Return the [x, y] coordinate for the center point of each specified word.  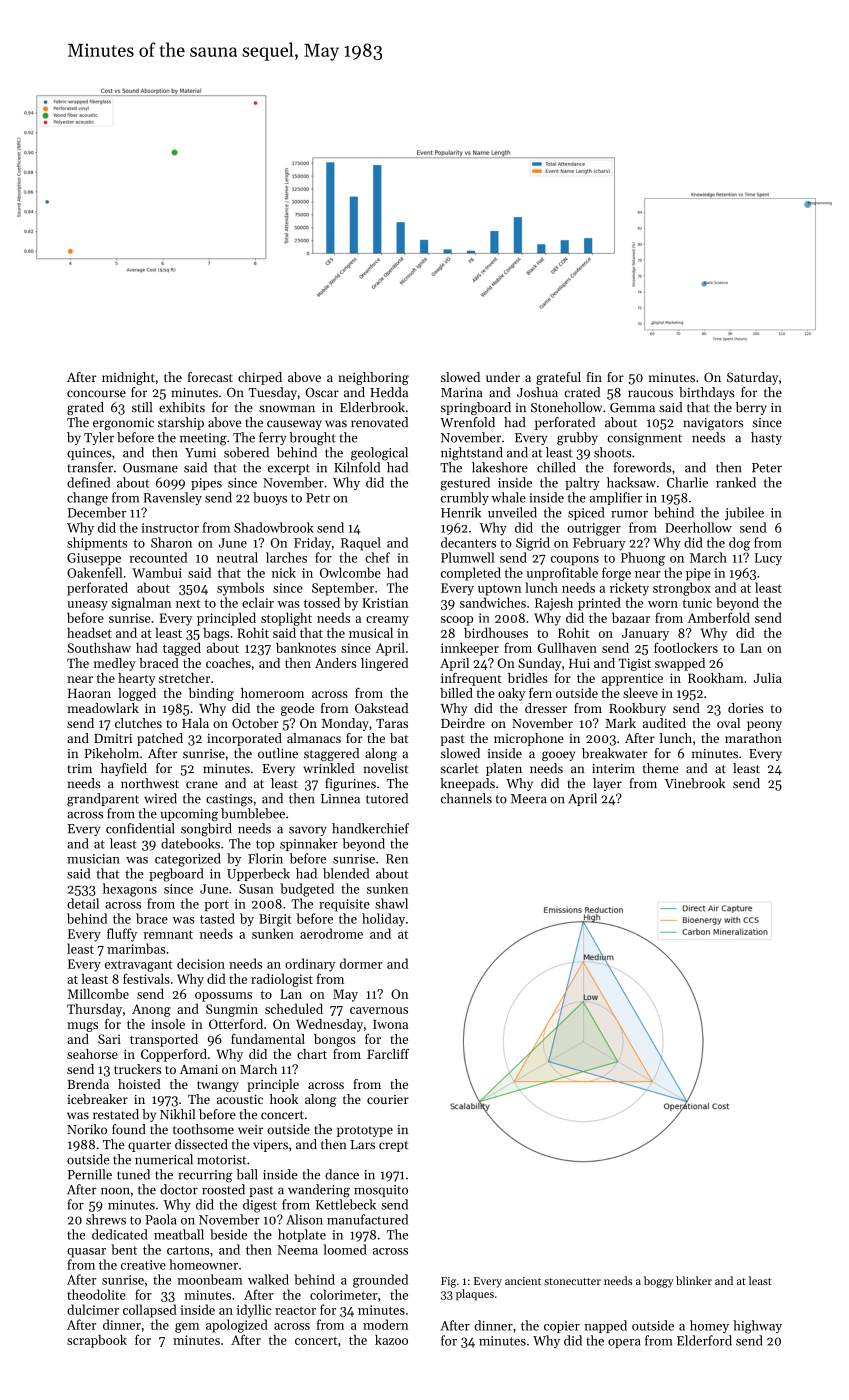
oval [728, 723]
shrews [106, 1219]
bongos [335, 1040]
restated [116, 1114]
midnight [128, 378]
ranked [736, 482]
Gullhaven [567, 647]
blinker [694, 1280]
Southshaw [99, 647]
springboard [476, 408]
